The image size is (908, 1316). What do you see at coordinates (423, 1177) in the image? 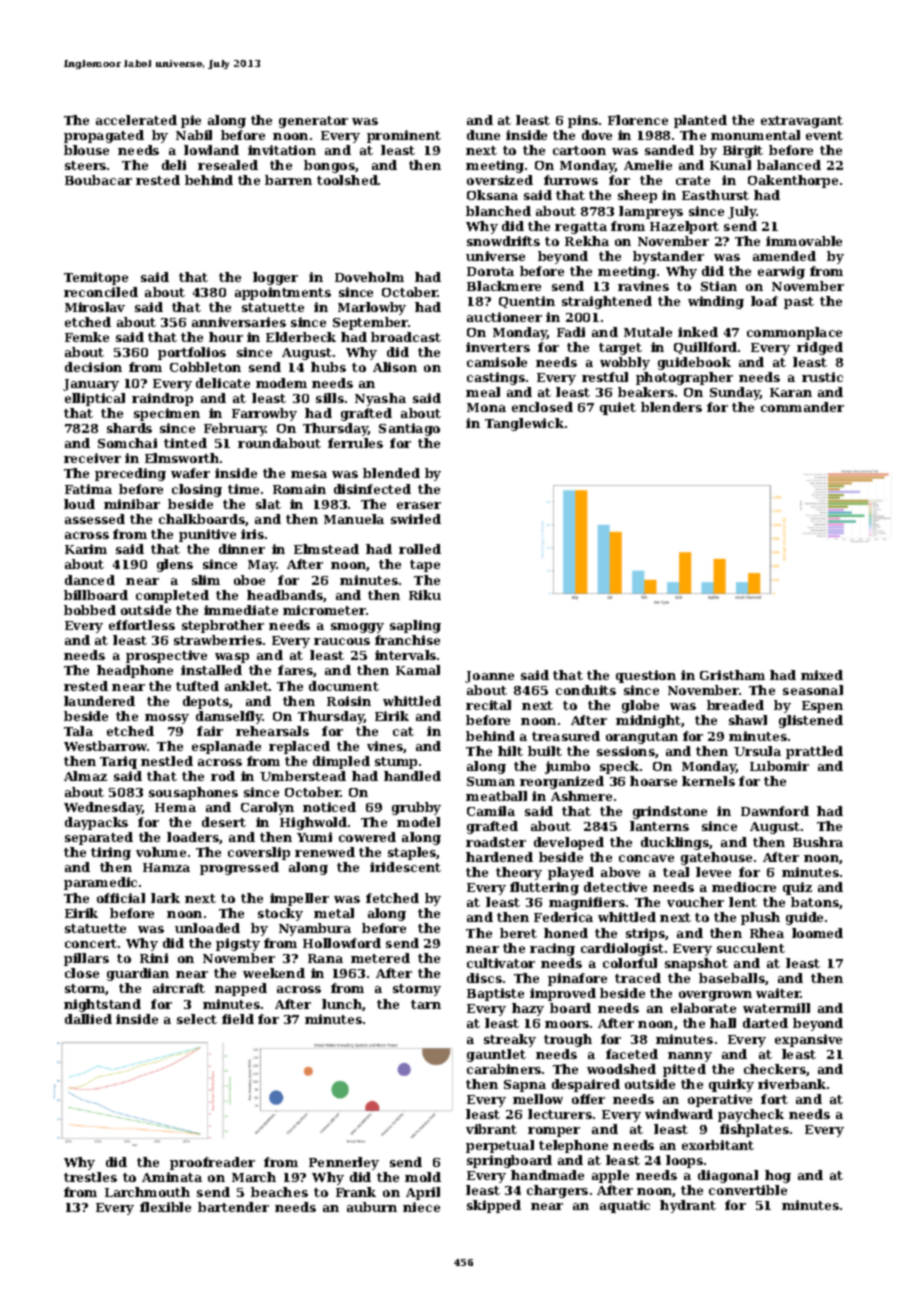
I see `mold` at bounding box center [423, 1177].
